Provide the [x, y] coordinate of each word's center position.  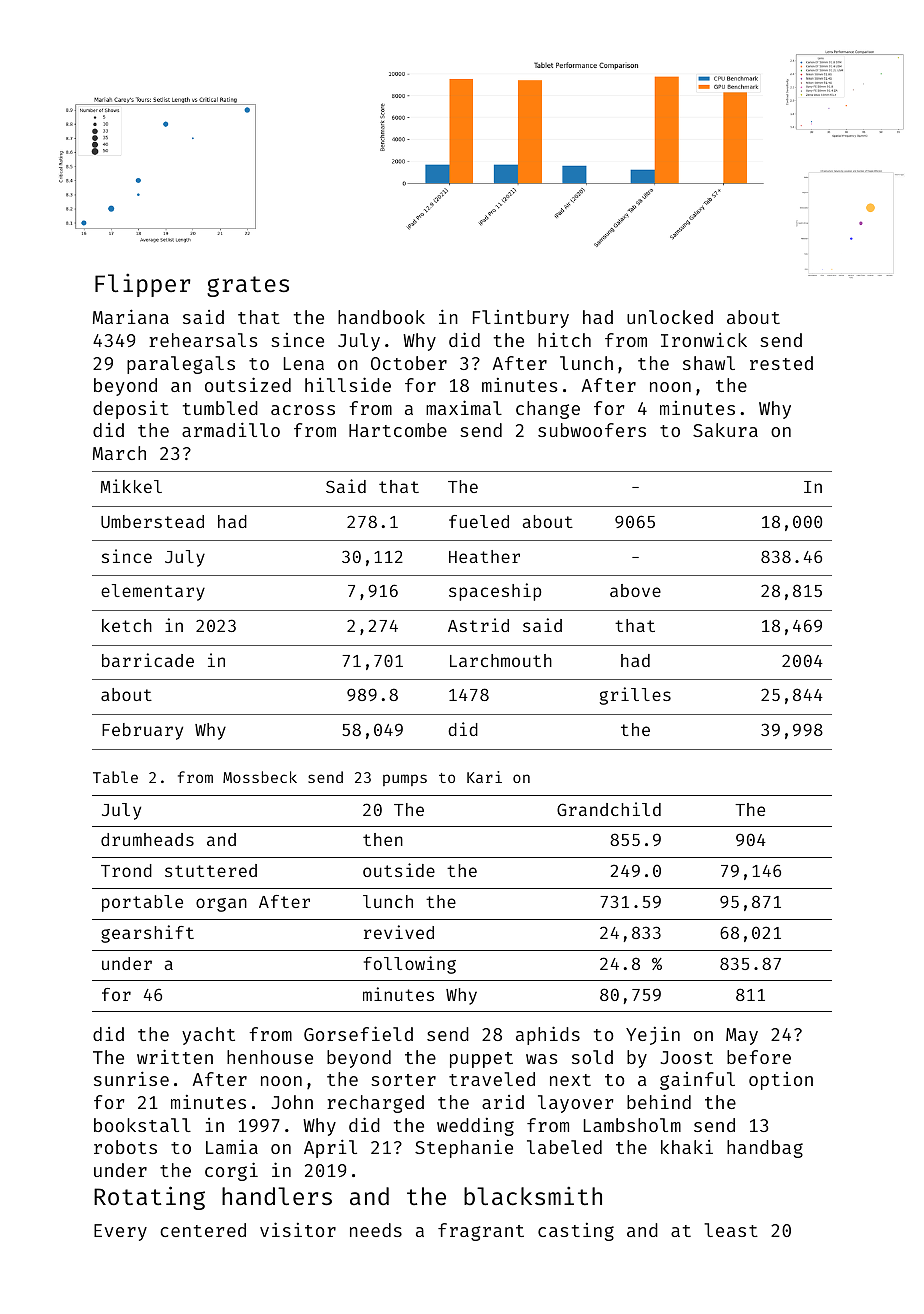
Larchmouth [501, 660]
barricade [148, 660]
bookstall [142, 1125]
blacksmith [533, 1195]
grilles [635, 696]
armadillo [231, 429]
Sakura [725, 430]
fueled [479, 521]
